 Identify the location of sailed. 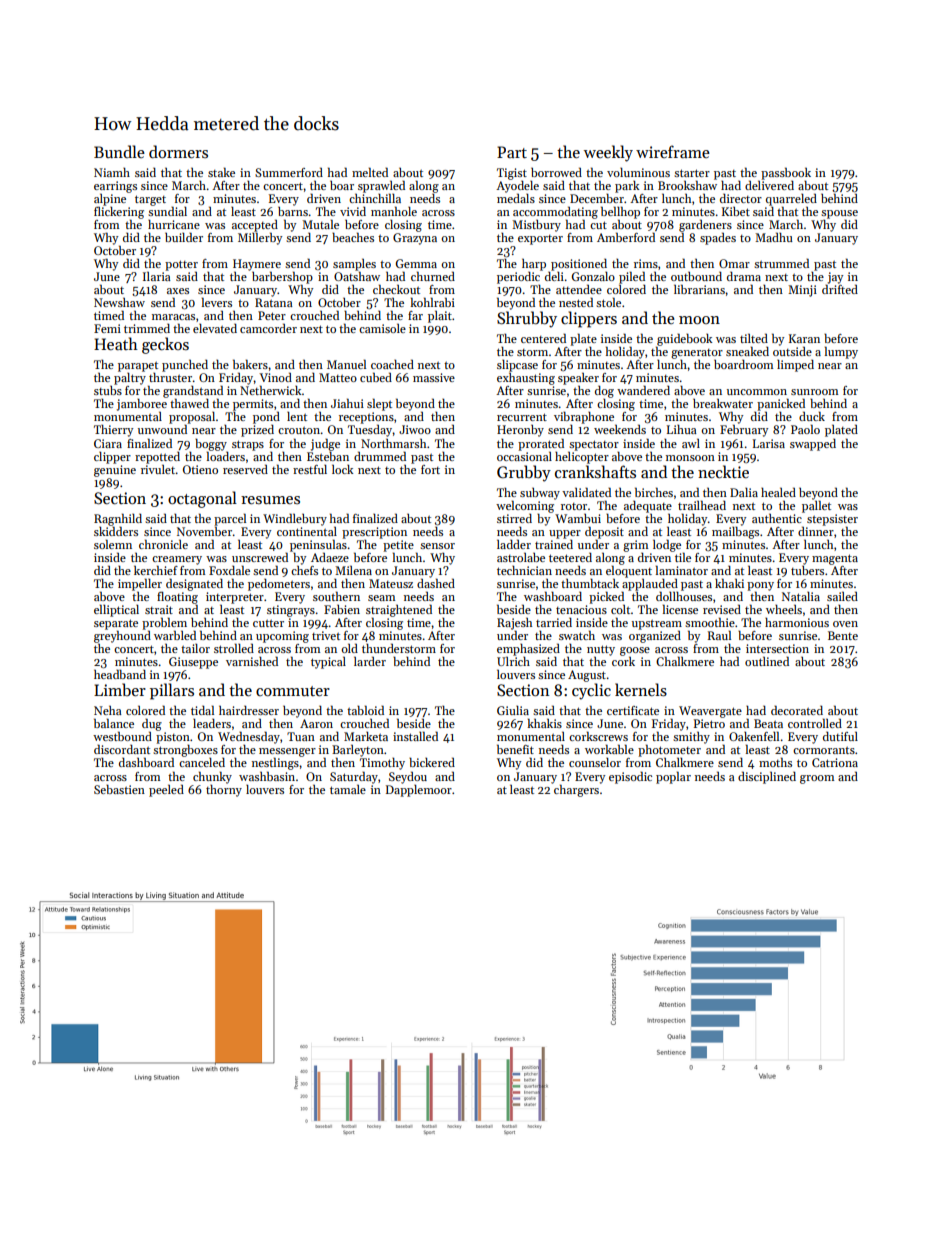
(842, 596).
